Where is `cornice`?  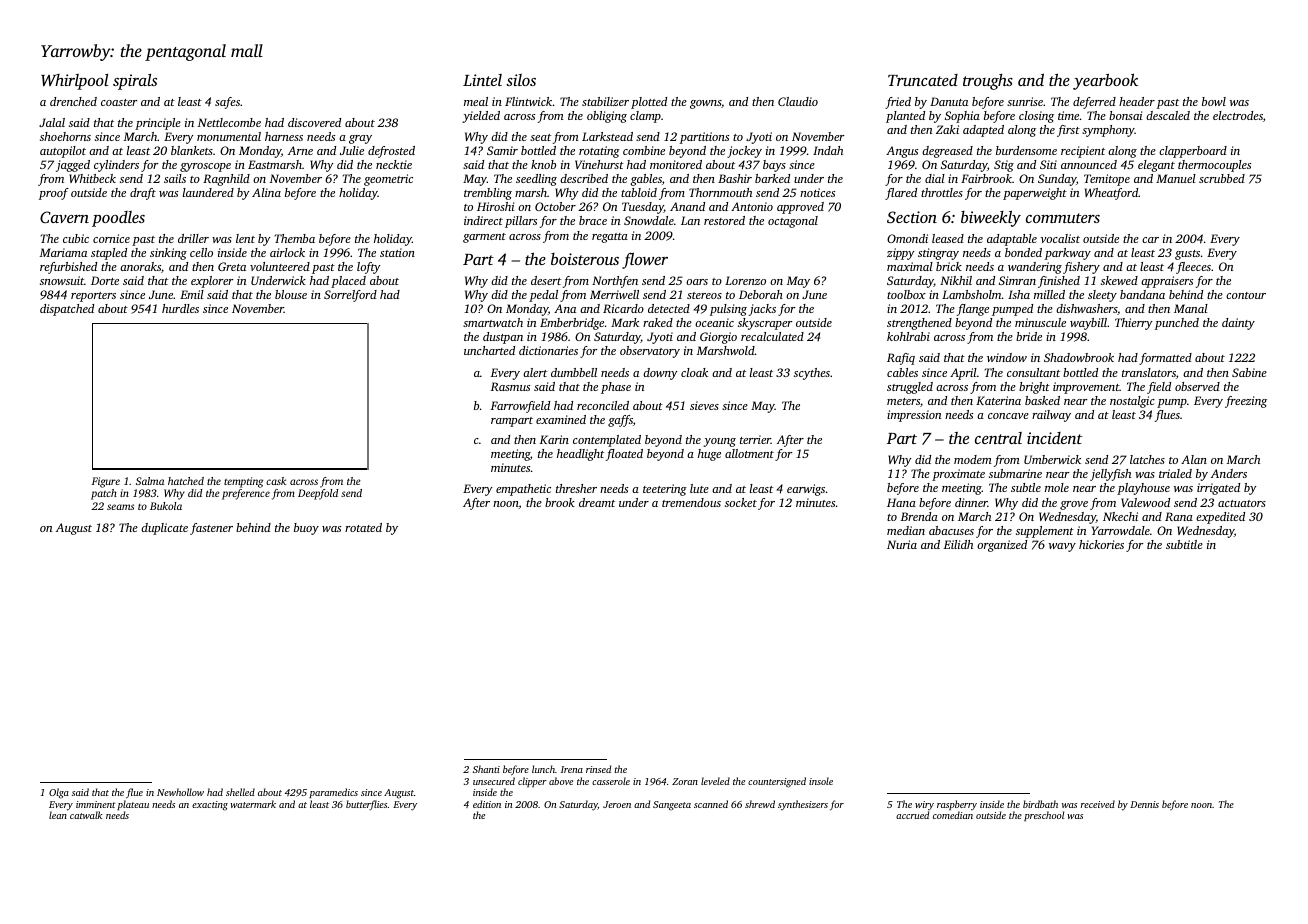 cornice is located at coordinates (111, 238).
